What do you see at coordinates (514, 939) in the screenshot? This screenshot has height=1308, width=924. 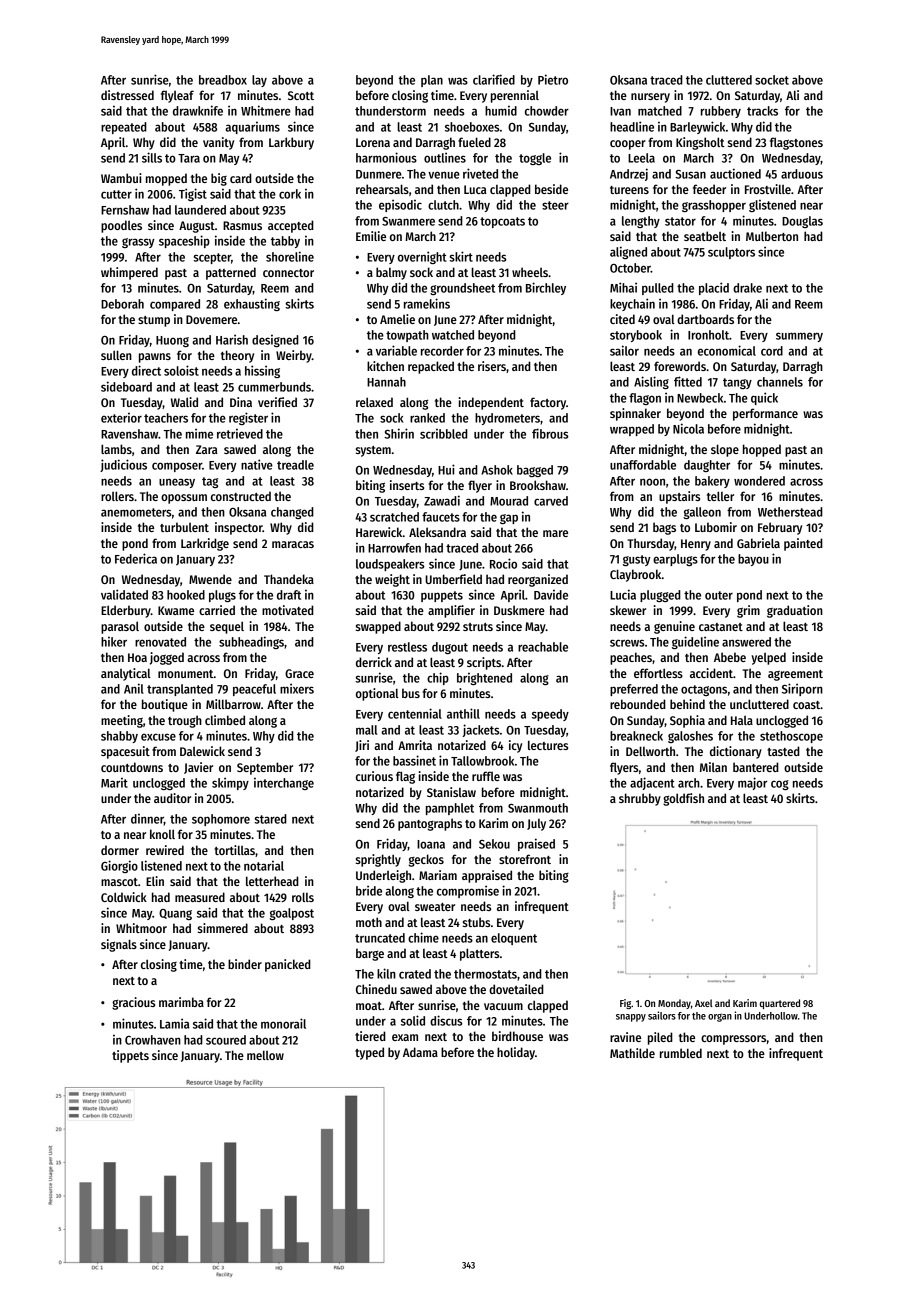 I see `eloquent` at bounding box center [514, 939].
